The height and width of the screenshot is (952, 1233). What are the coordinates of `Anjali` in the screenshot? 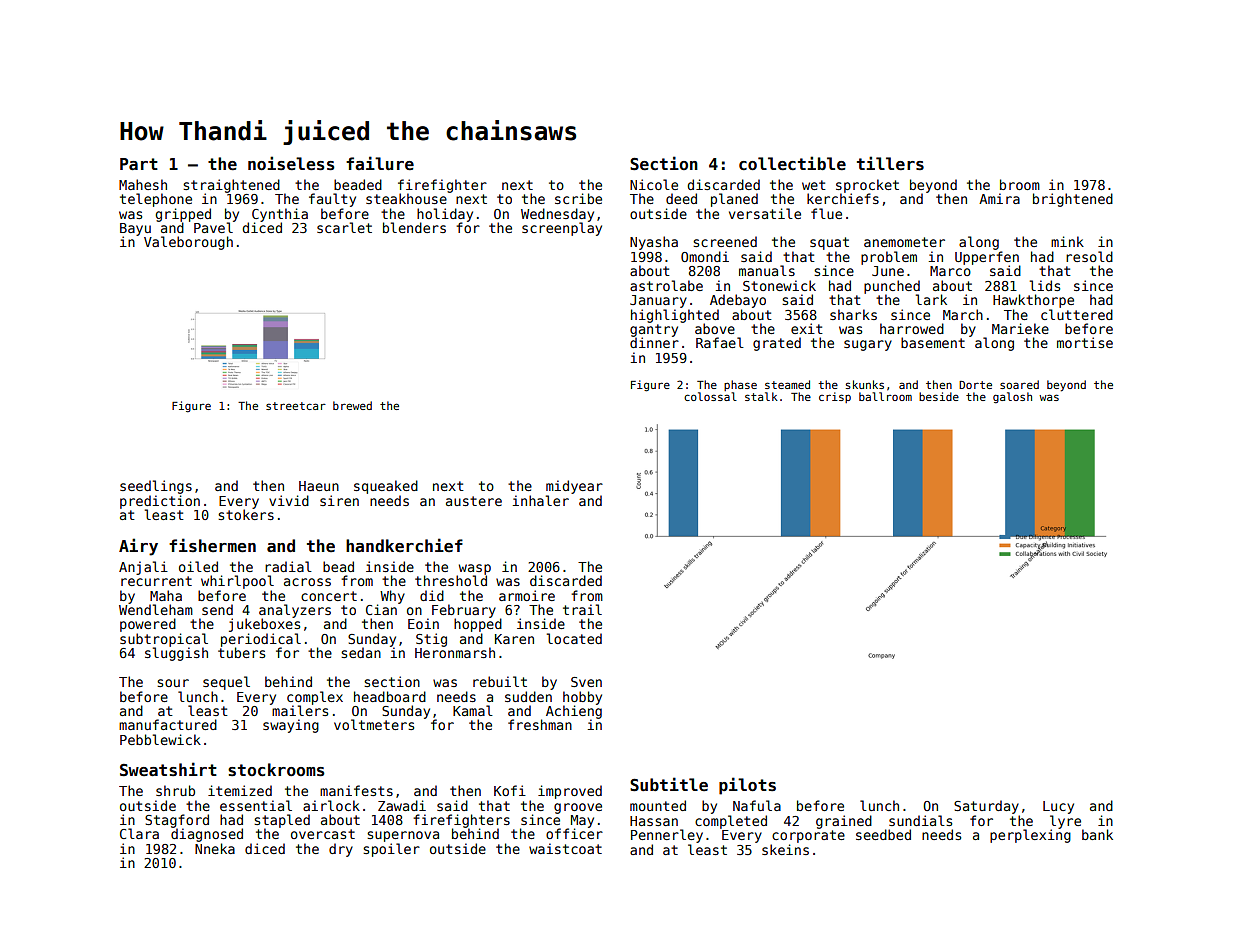 It's located at (143, 568).
